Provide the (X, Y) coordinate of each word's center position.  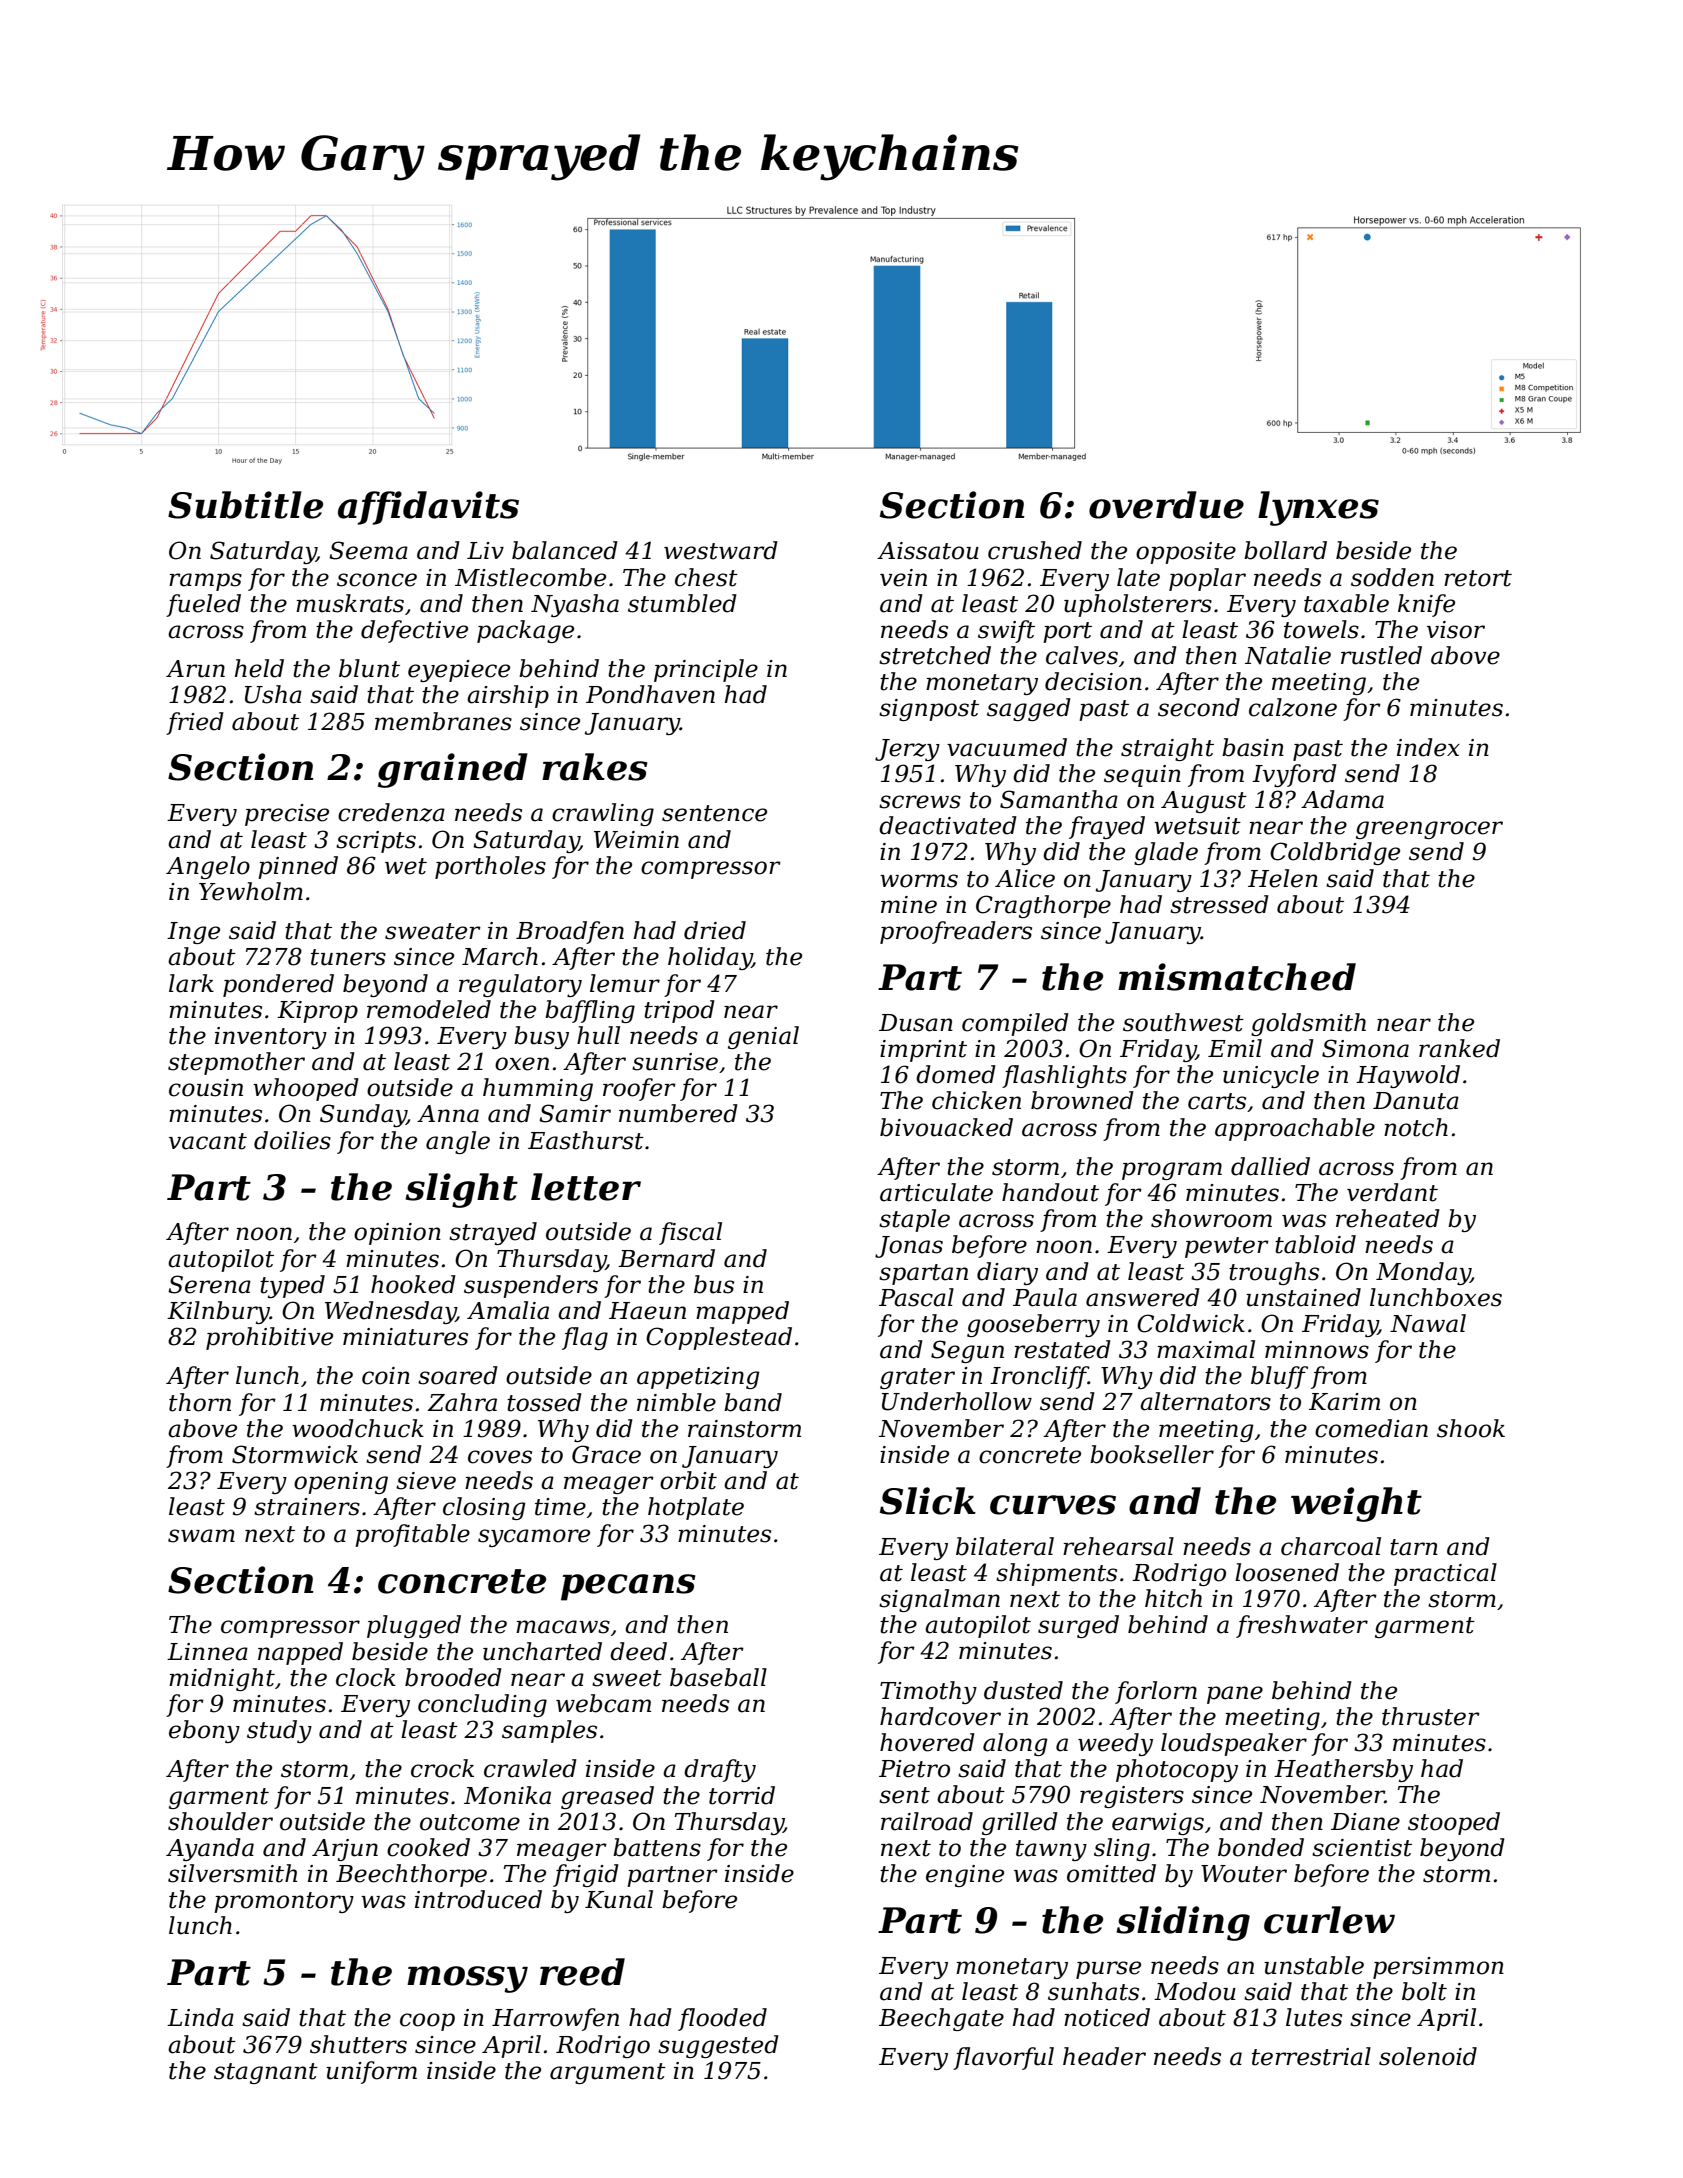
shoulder (220, 1821)
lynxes (1318, 508)
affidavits (428, 508)
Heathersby (1343, 1770)
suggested (718, 2046)
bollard (1285, 550)
